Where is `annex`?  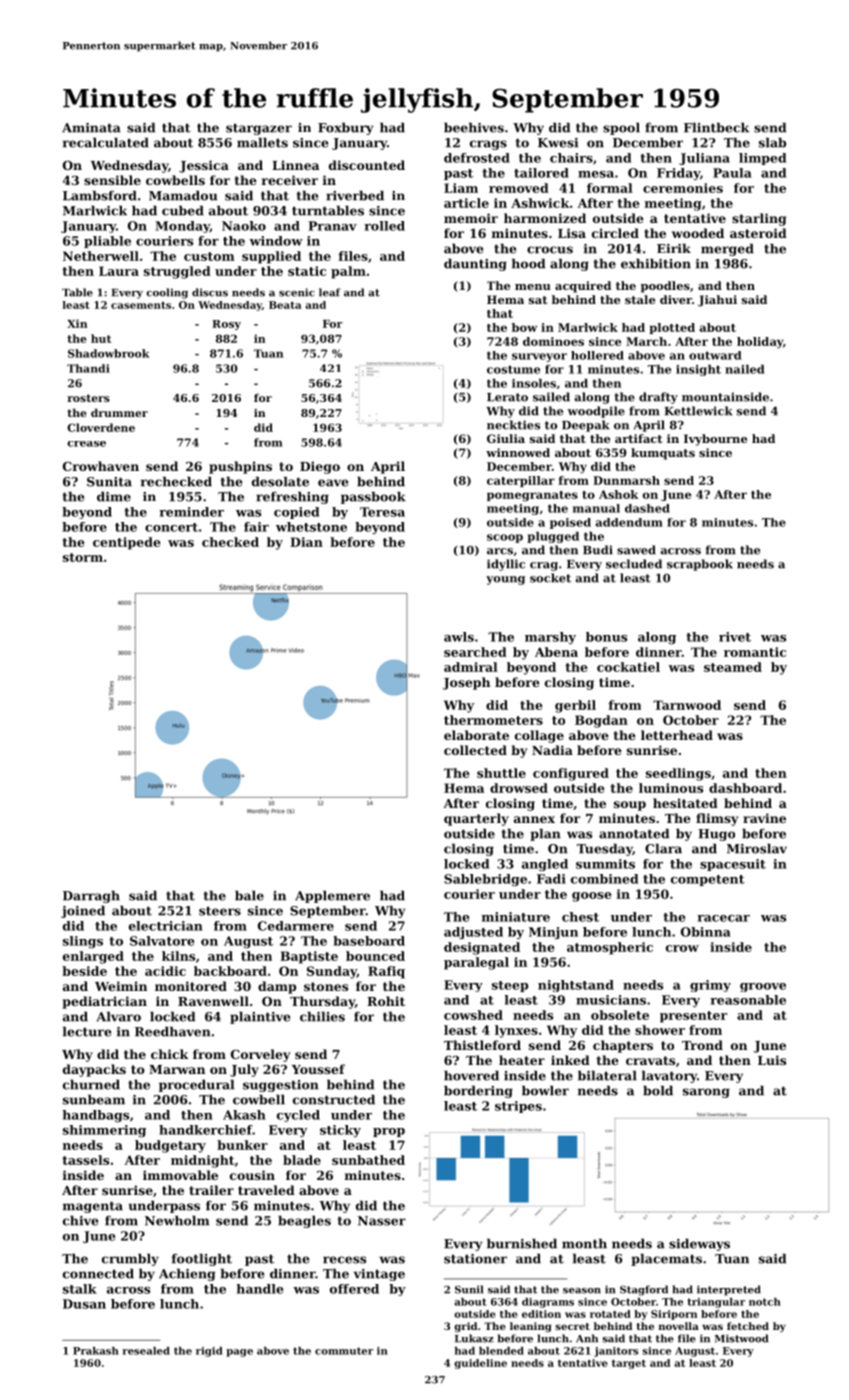
annex is located at coordinates (534, 819).
